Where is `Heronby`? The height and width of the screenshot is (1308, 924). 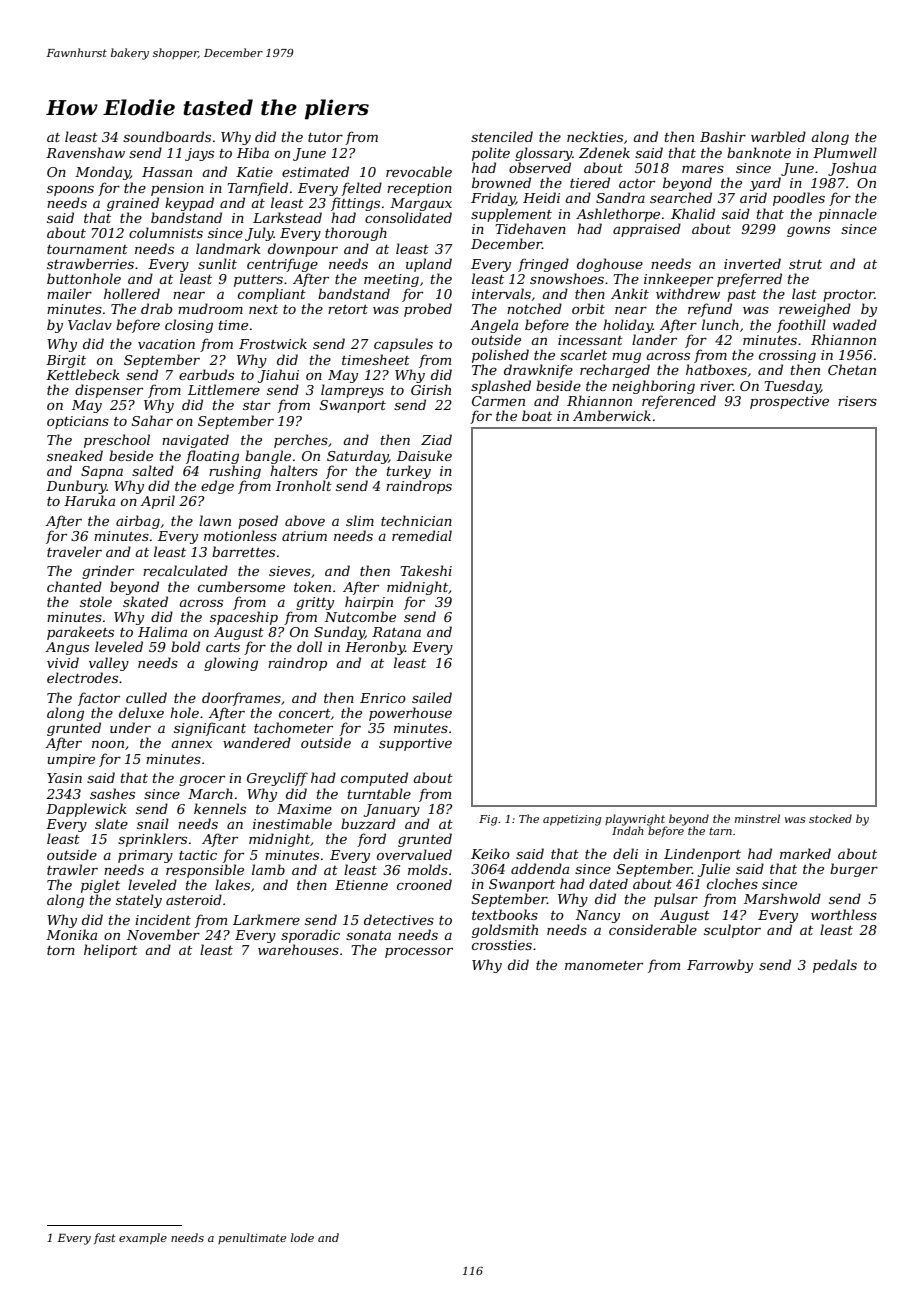 Heronby is located at coordinates (375, 648).
